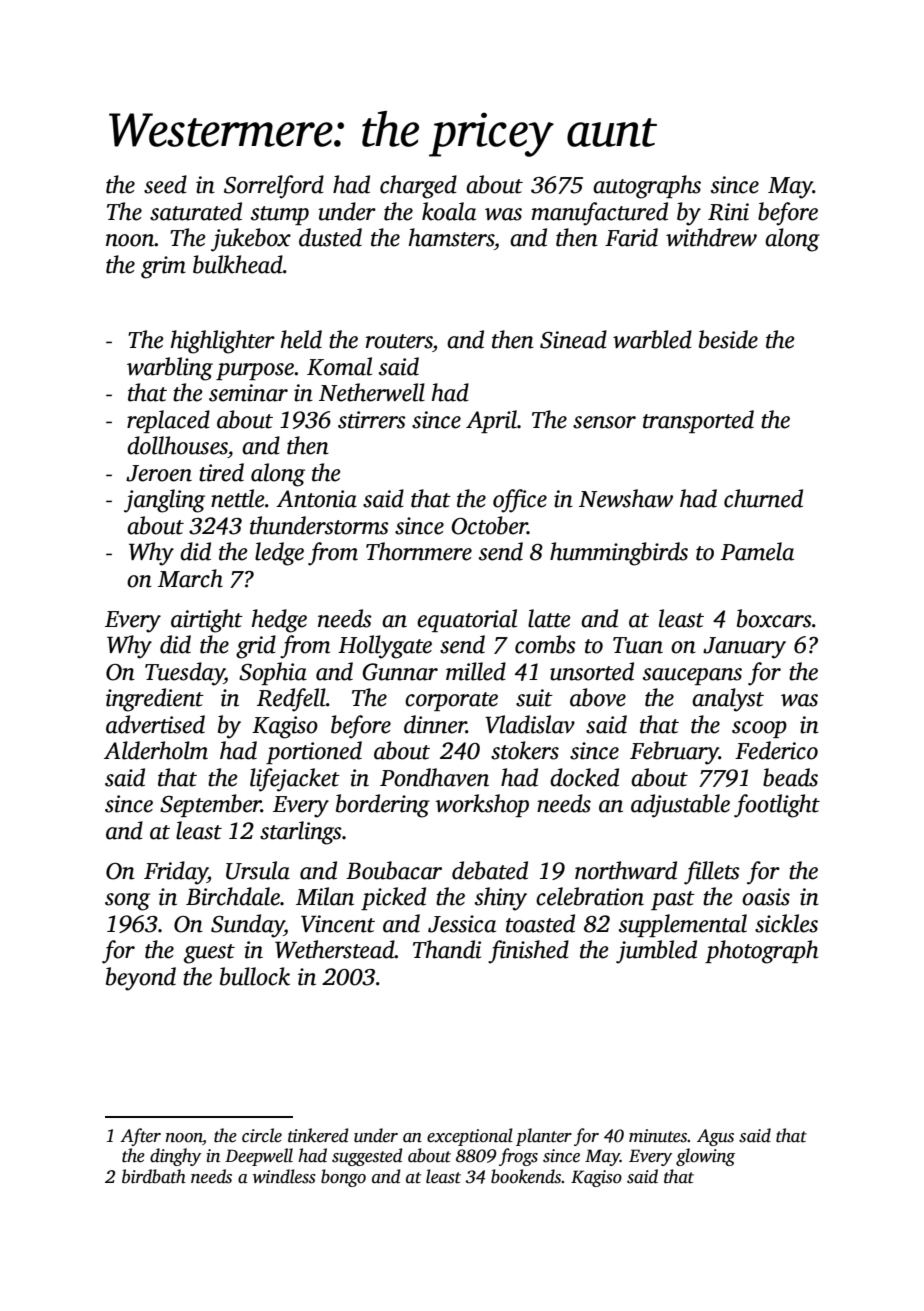 The width and height of the page is (924, 1311). What do you see at coordinates (207, 621) in the page?
I see `airtight` at bounding box center [207, 621].
